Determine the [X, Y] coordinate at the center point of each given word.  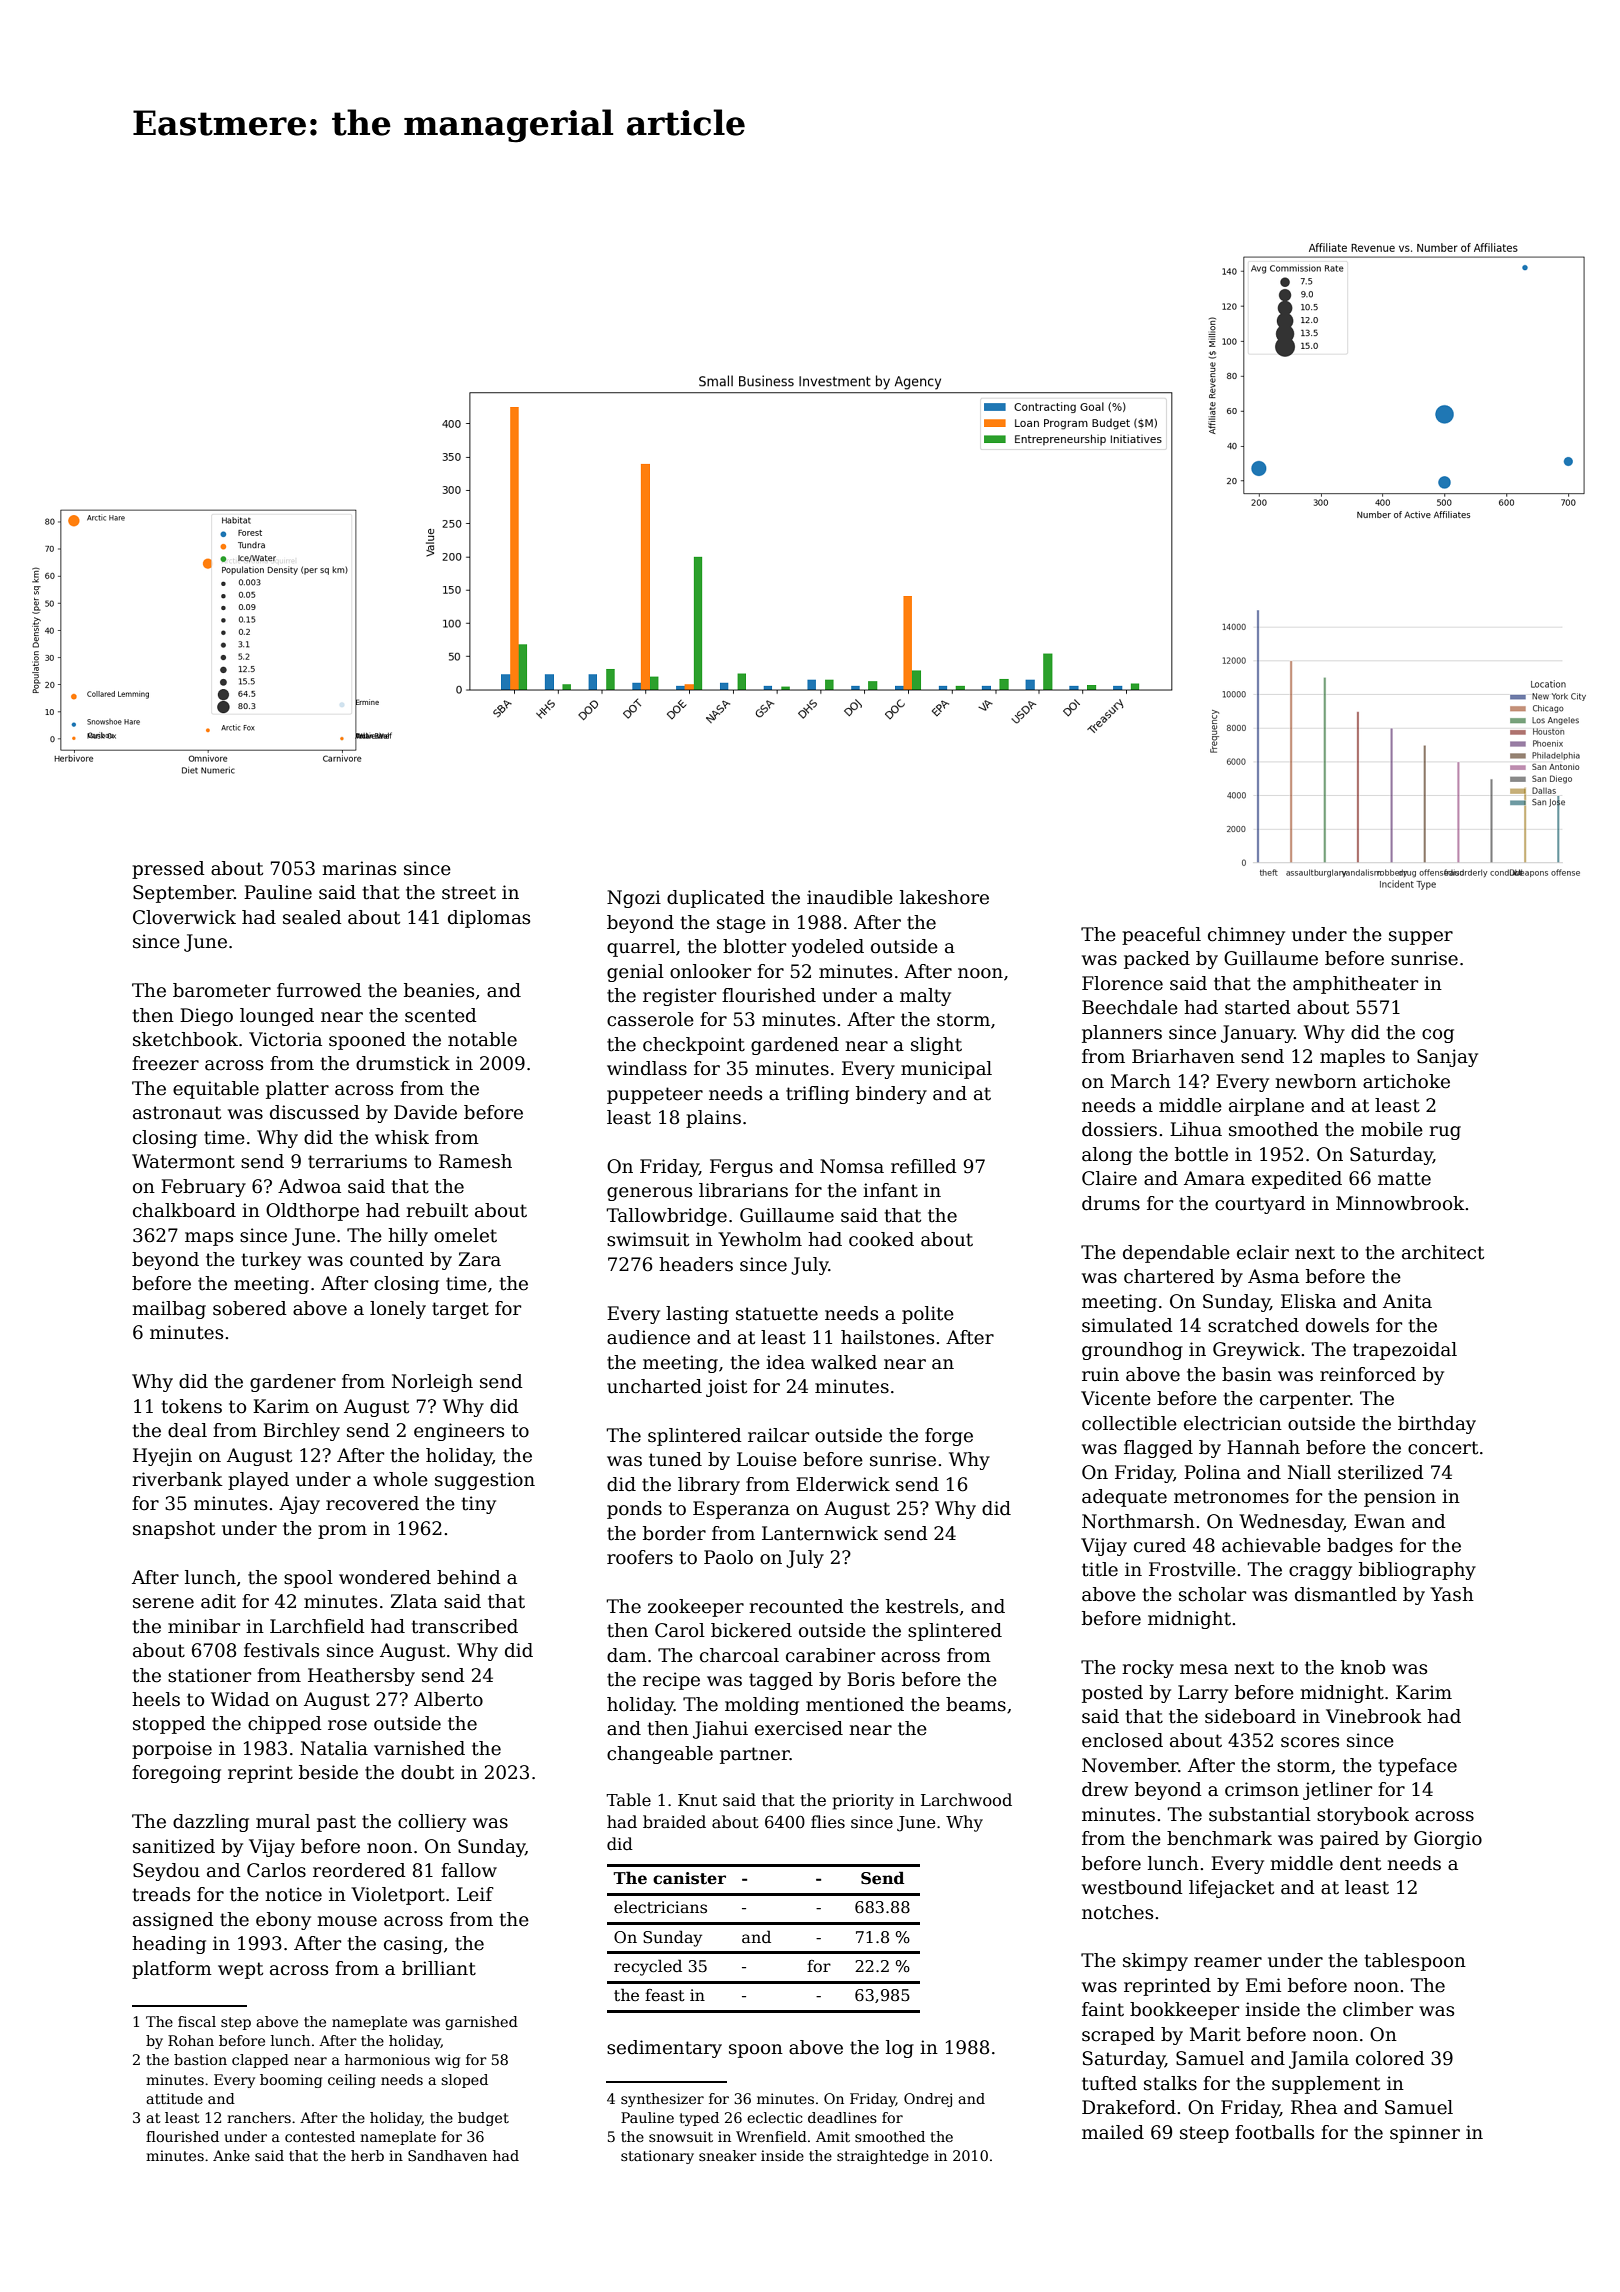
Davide [425, 1112]
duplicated [716, 899]
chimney [1246, 936]
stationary [657, 2157]
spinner [1425, 2134]
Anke [231, 2155]
